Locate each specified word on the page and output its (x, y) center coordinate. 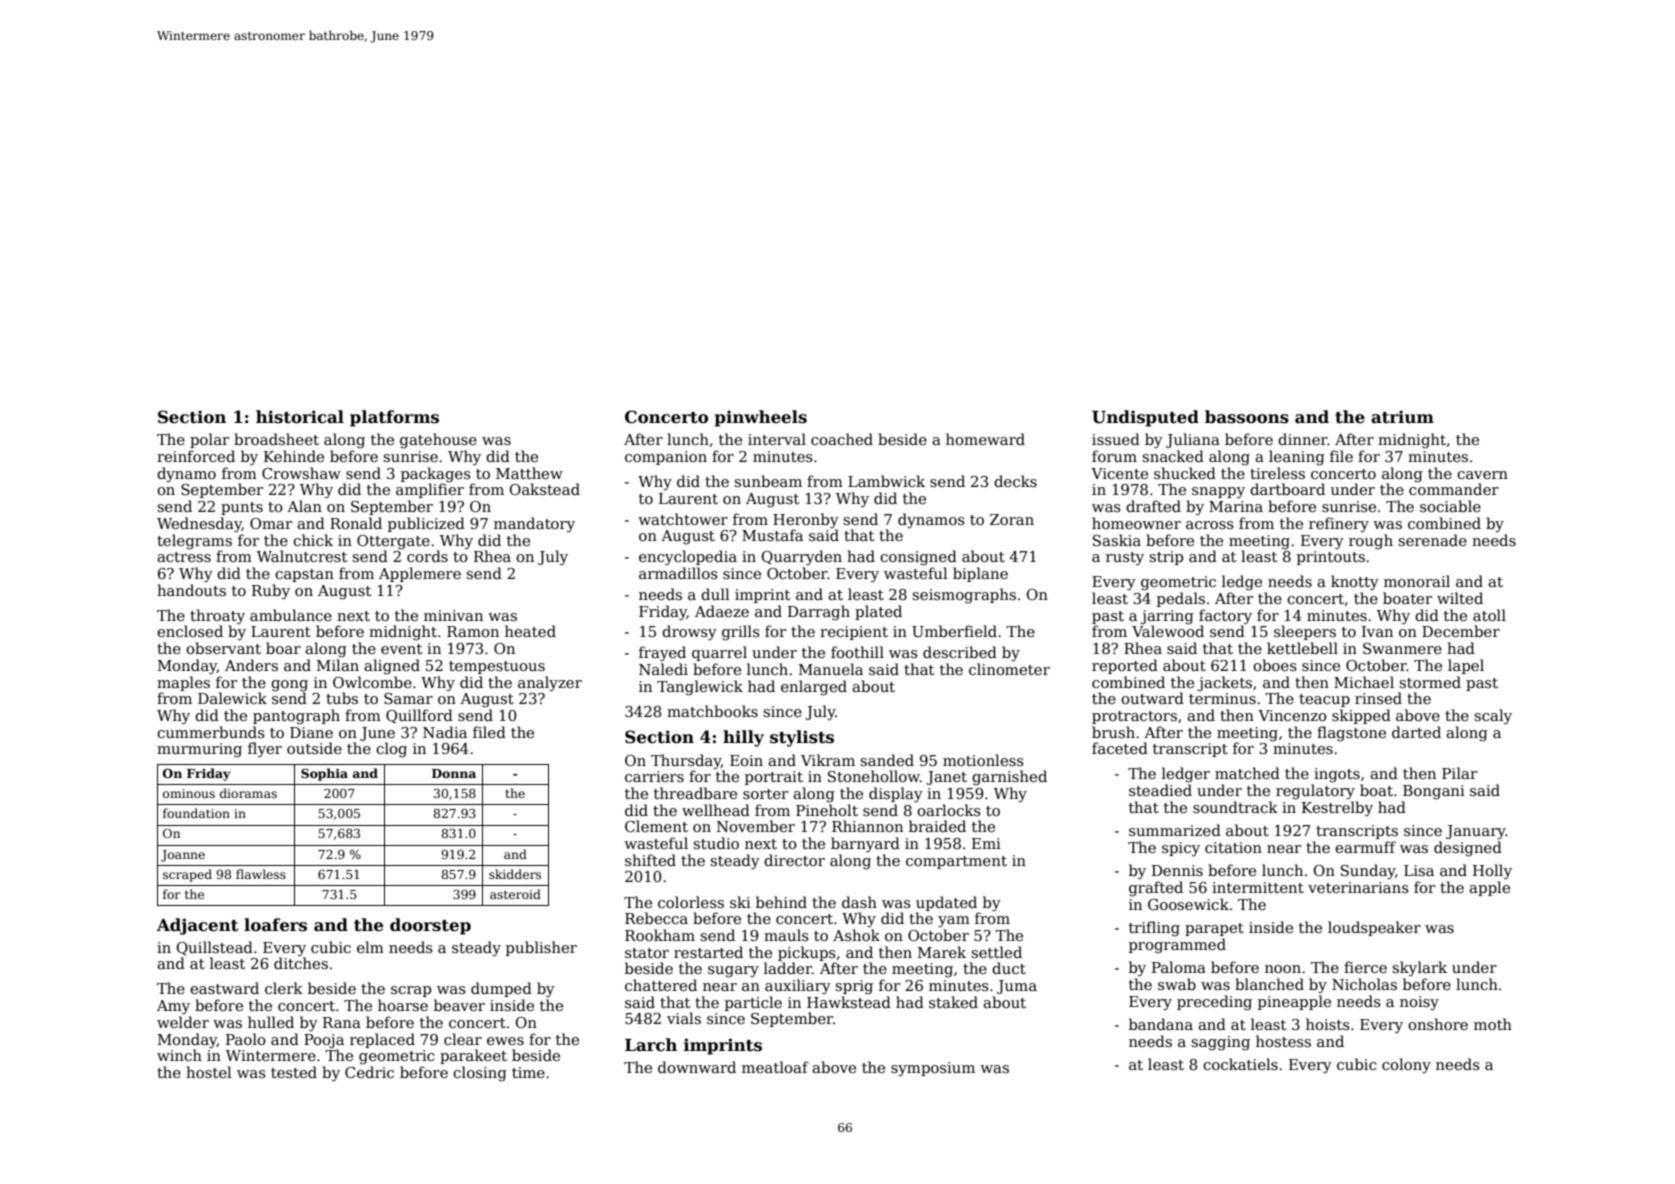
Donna (454, 773)
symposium (933, 1069)
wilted (1460, 598)
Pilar (1459, 773)
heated (530, 631)
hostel (209, 1072)
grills (741, 633)
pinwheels (761, 418)
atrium (1402, 417)
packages (436, 475)
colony (1406, 1066)
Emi (986, 843)
